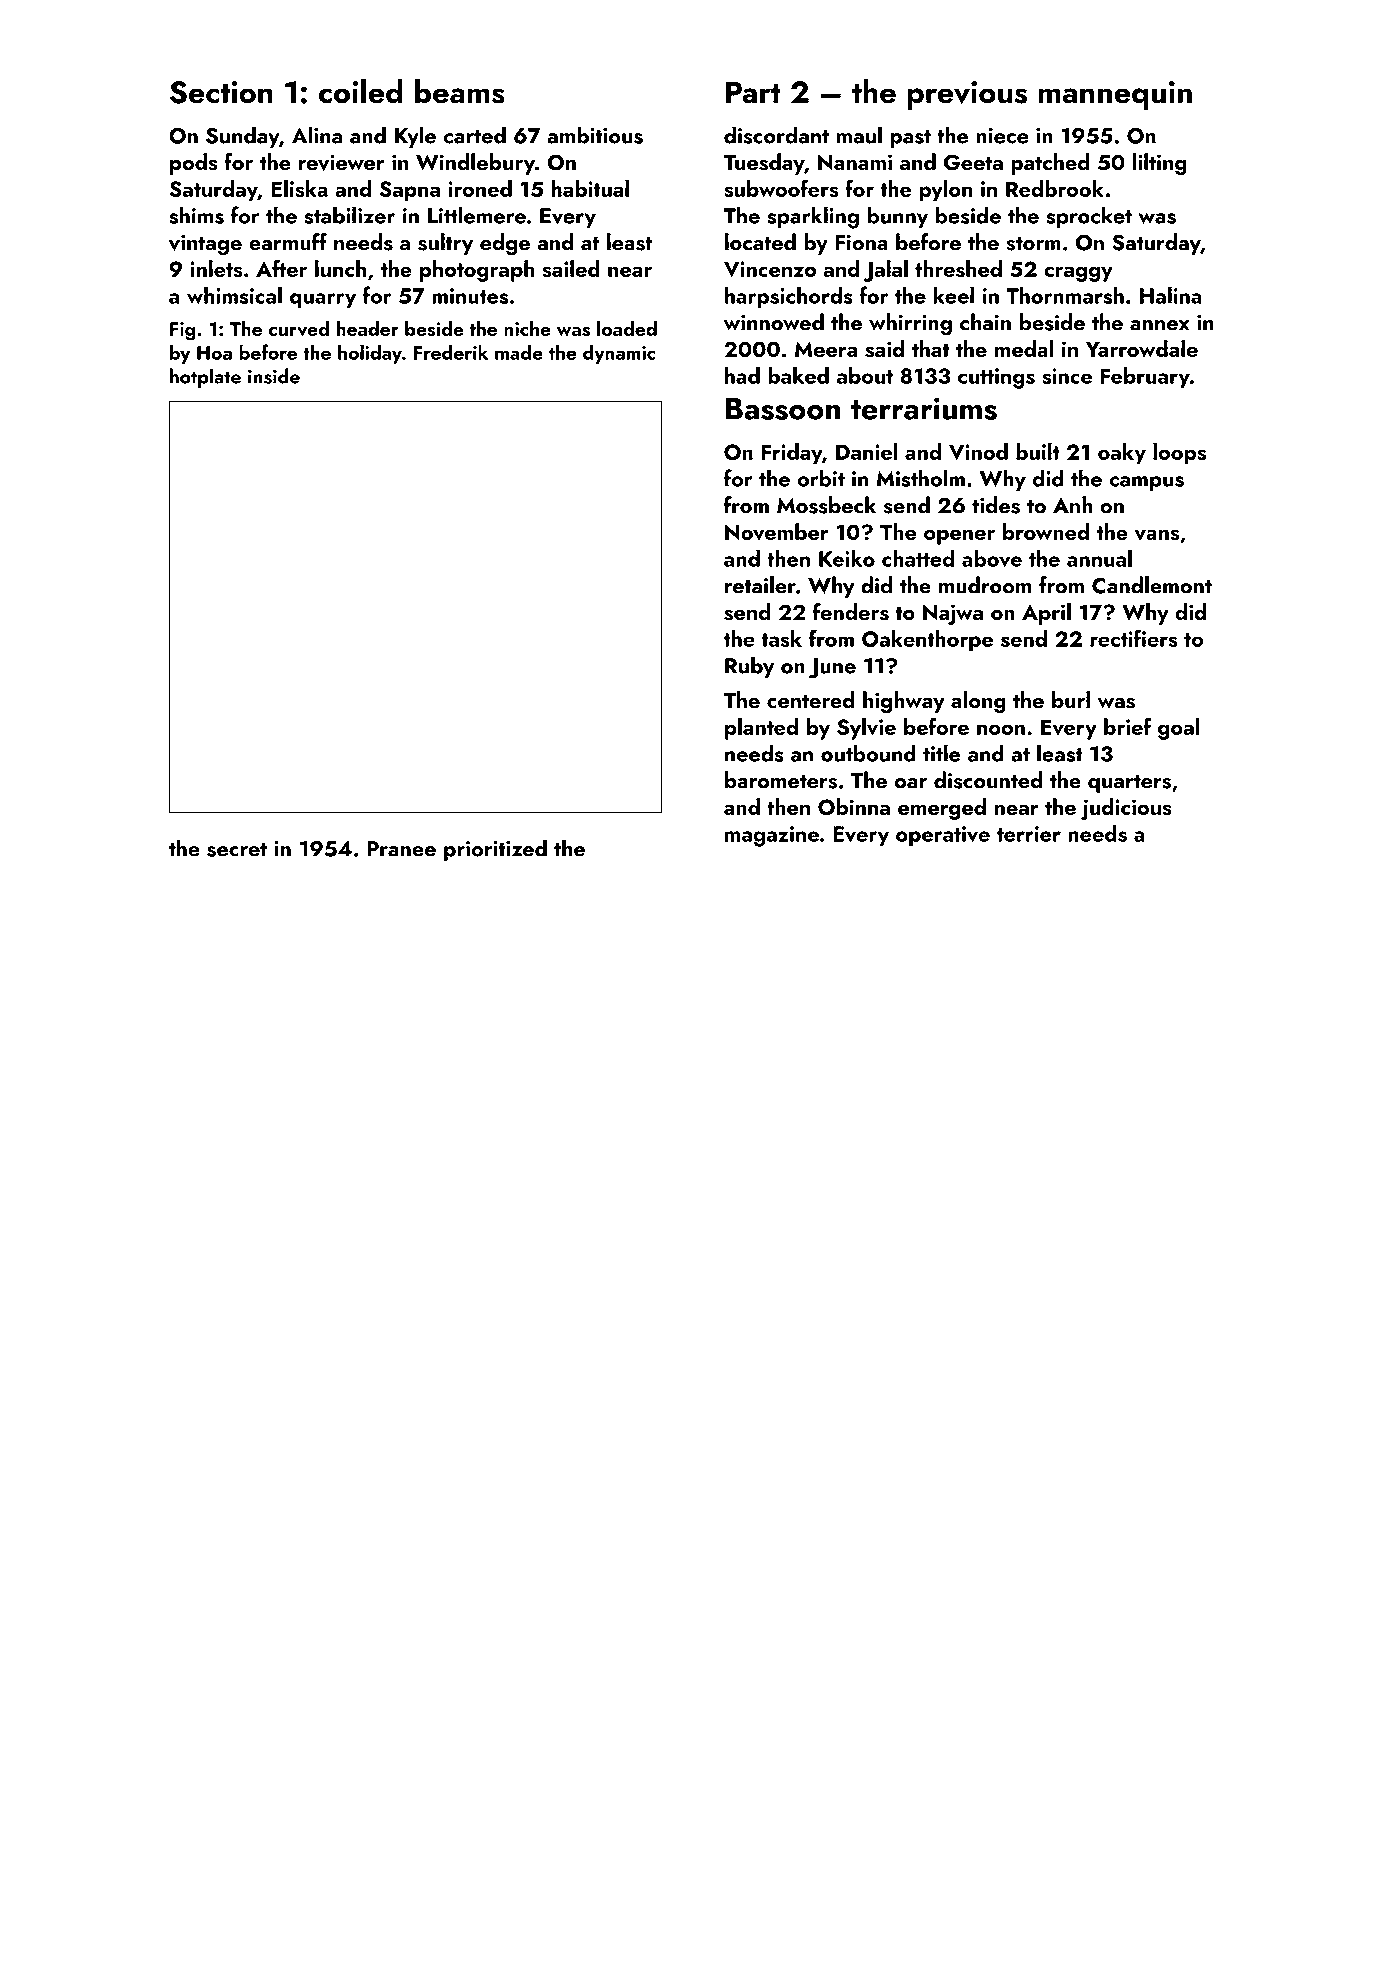  I want to click on secret, so click(237, 850).
